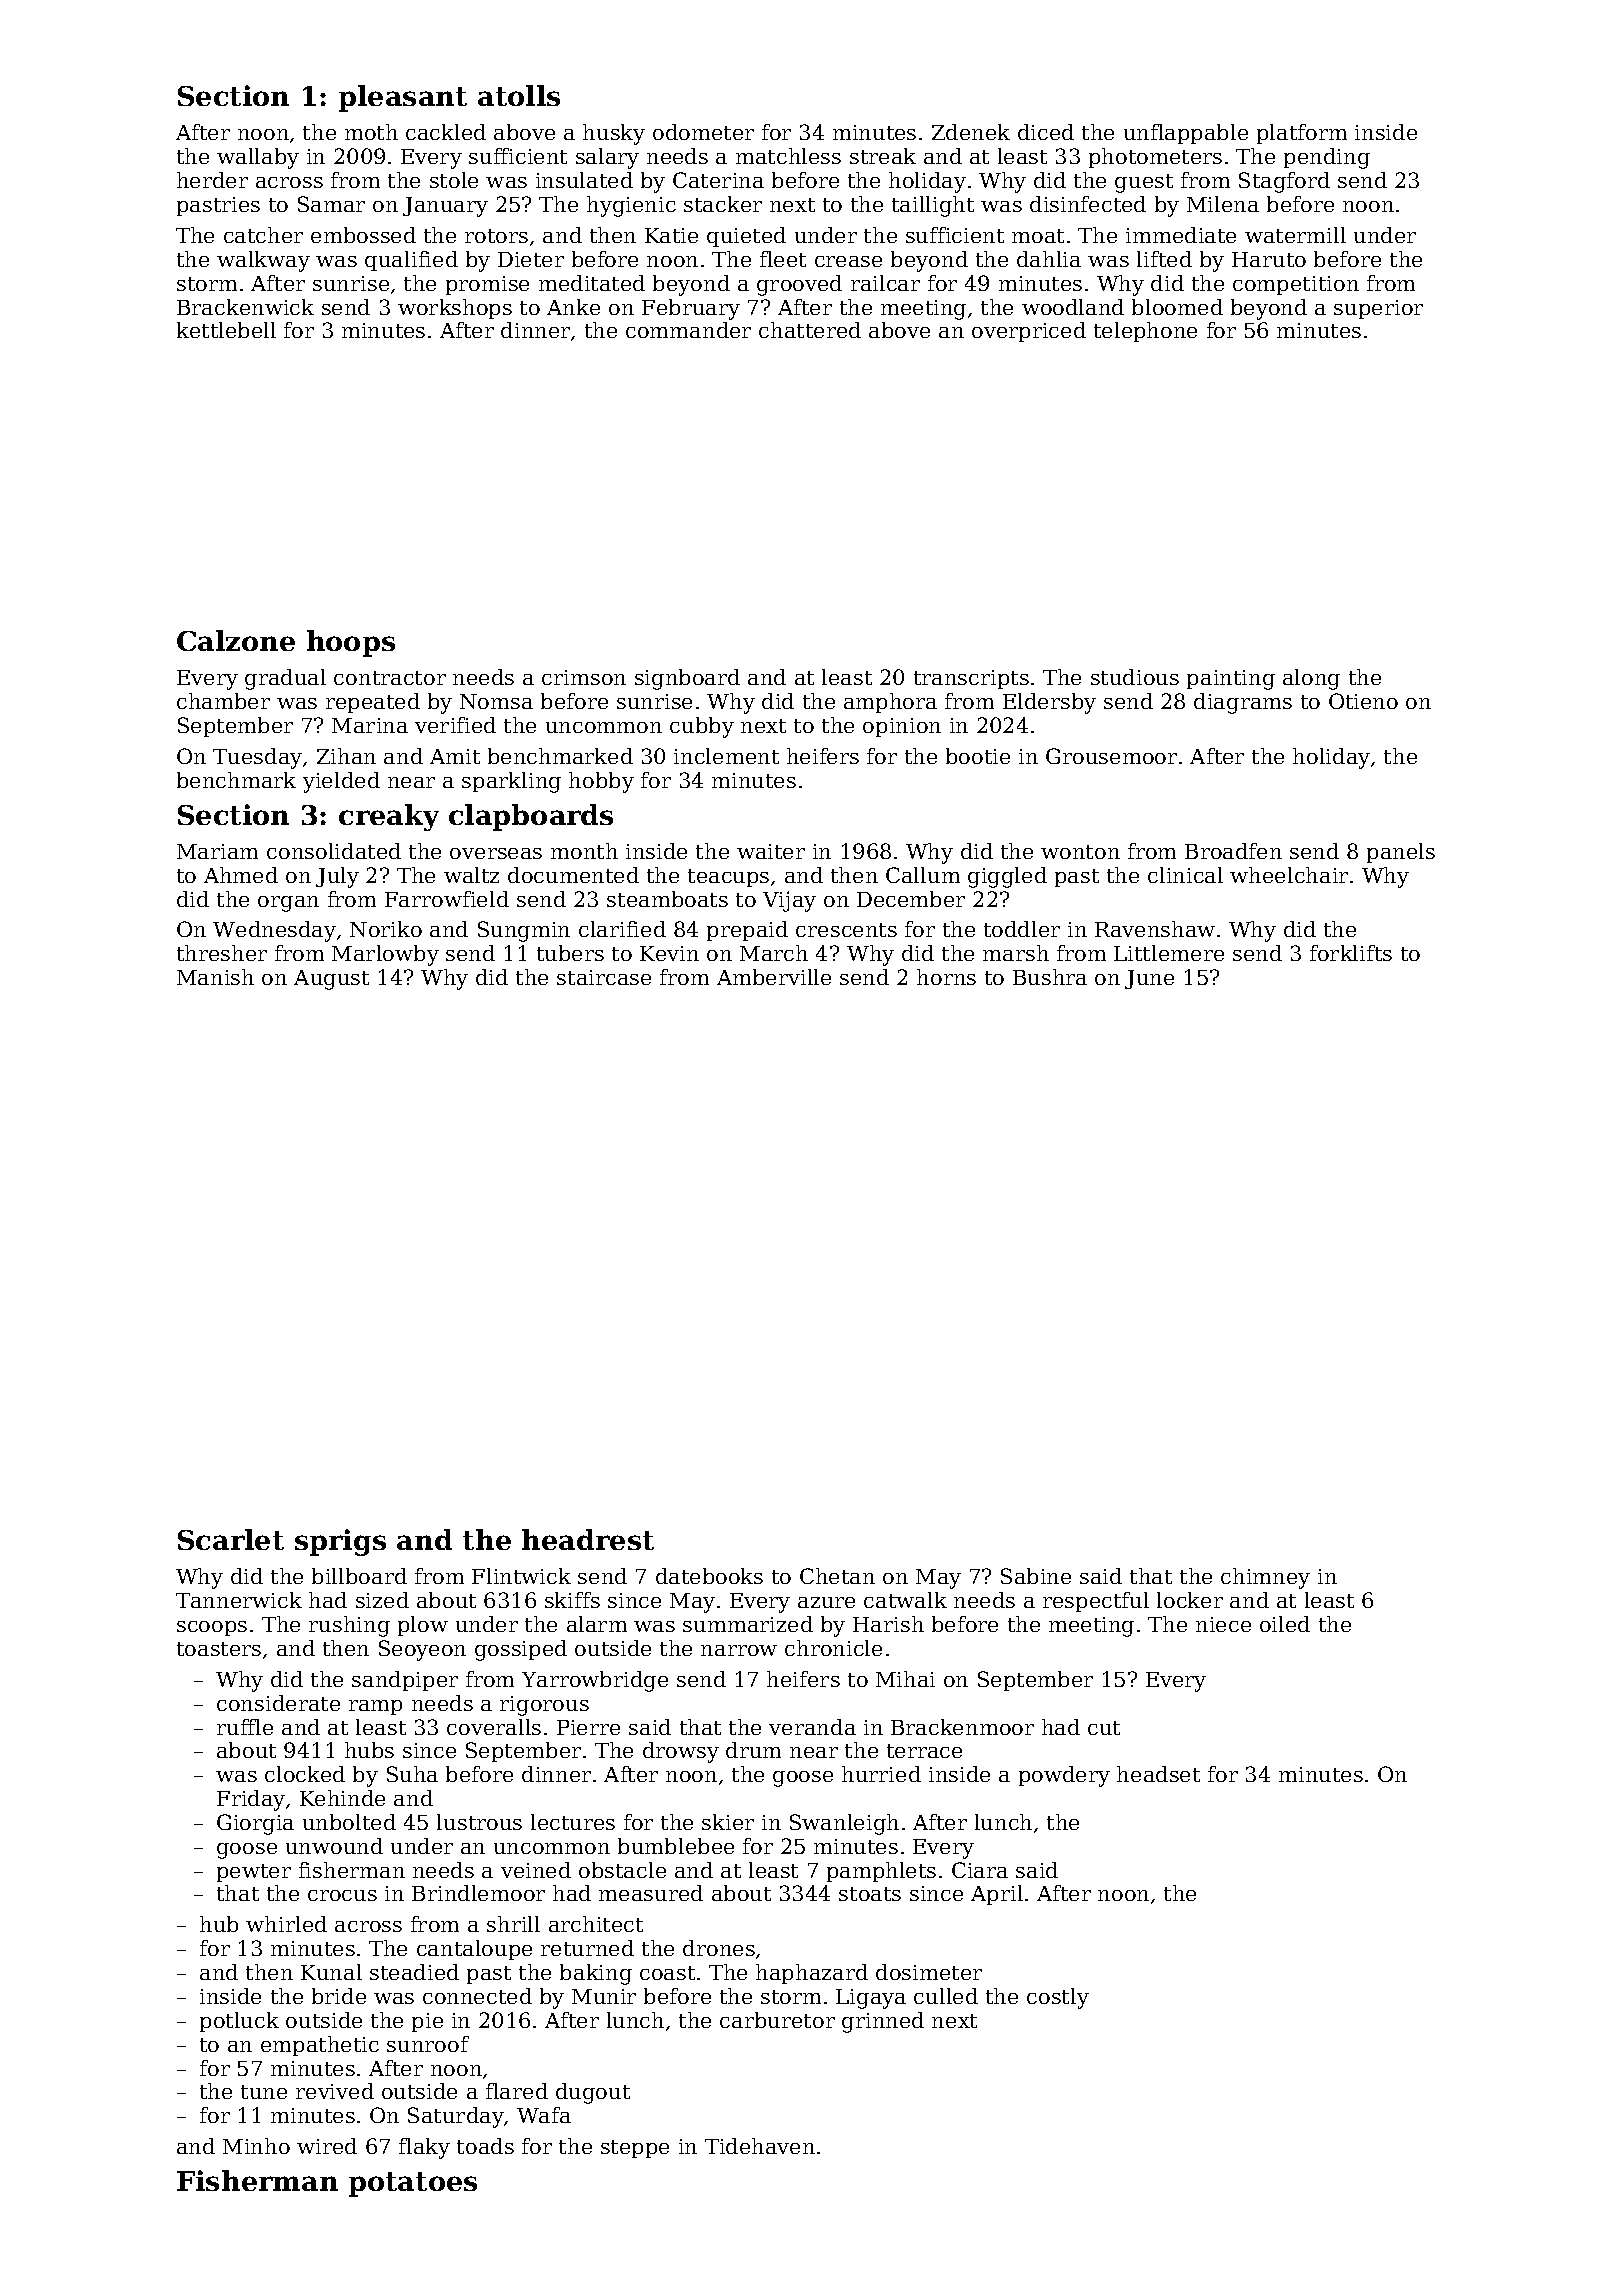 The height and width of the image is (2292, 1620). What do you see at coordinates (681, 1752) in the image?
I see `drowsy` at bounding box center [681, 1752].
